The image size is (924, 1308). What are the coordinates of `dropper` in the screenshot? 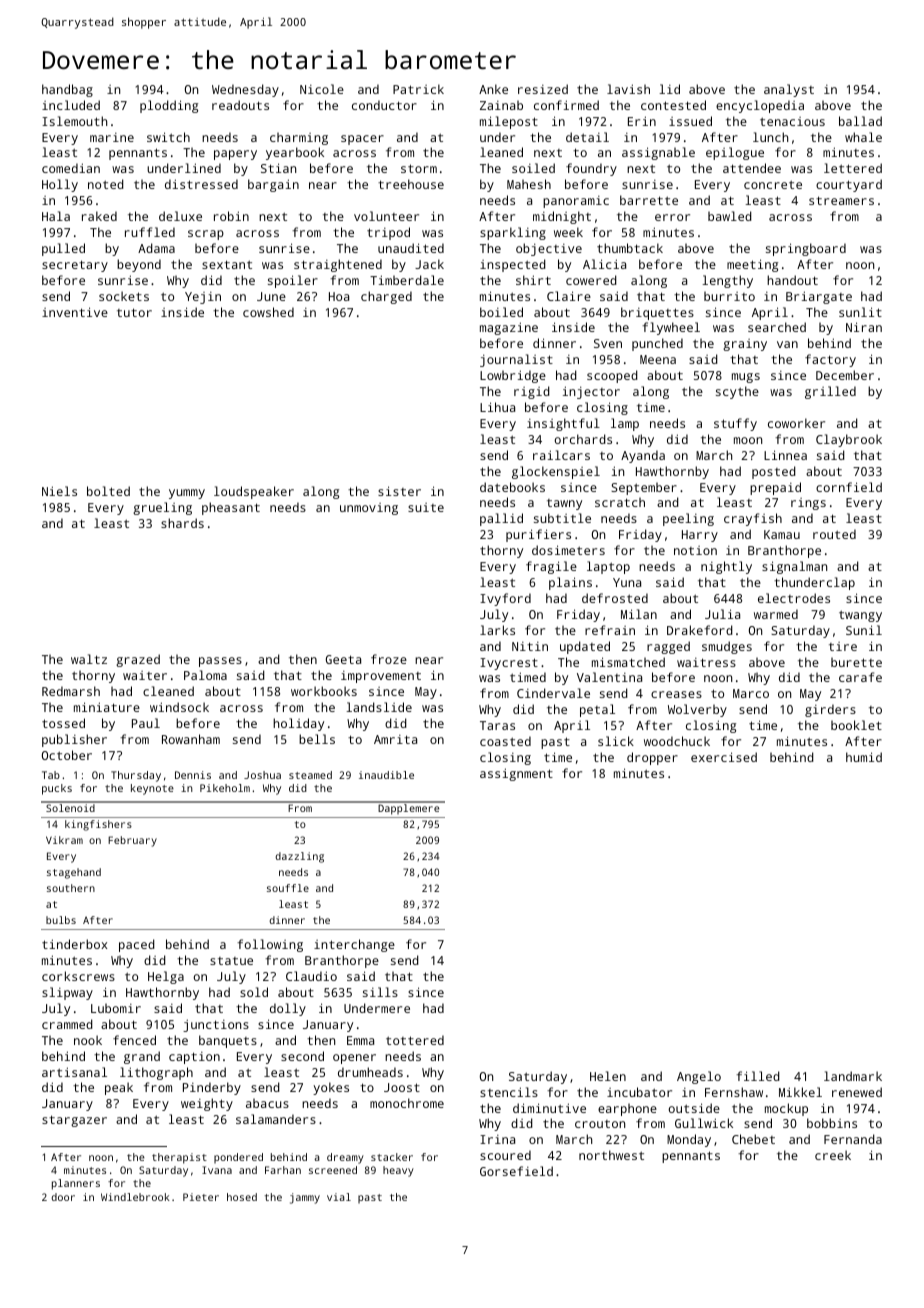 It's located at (652, 758).
